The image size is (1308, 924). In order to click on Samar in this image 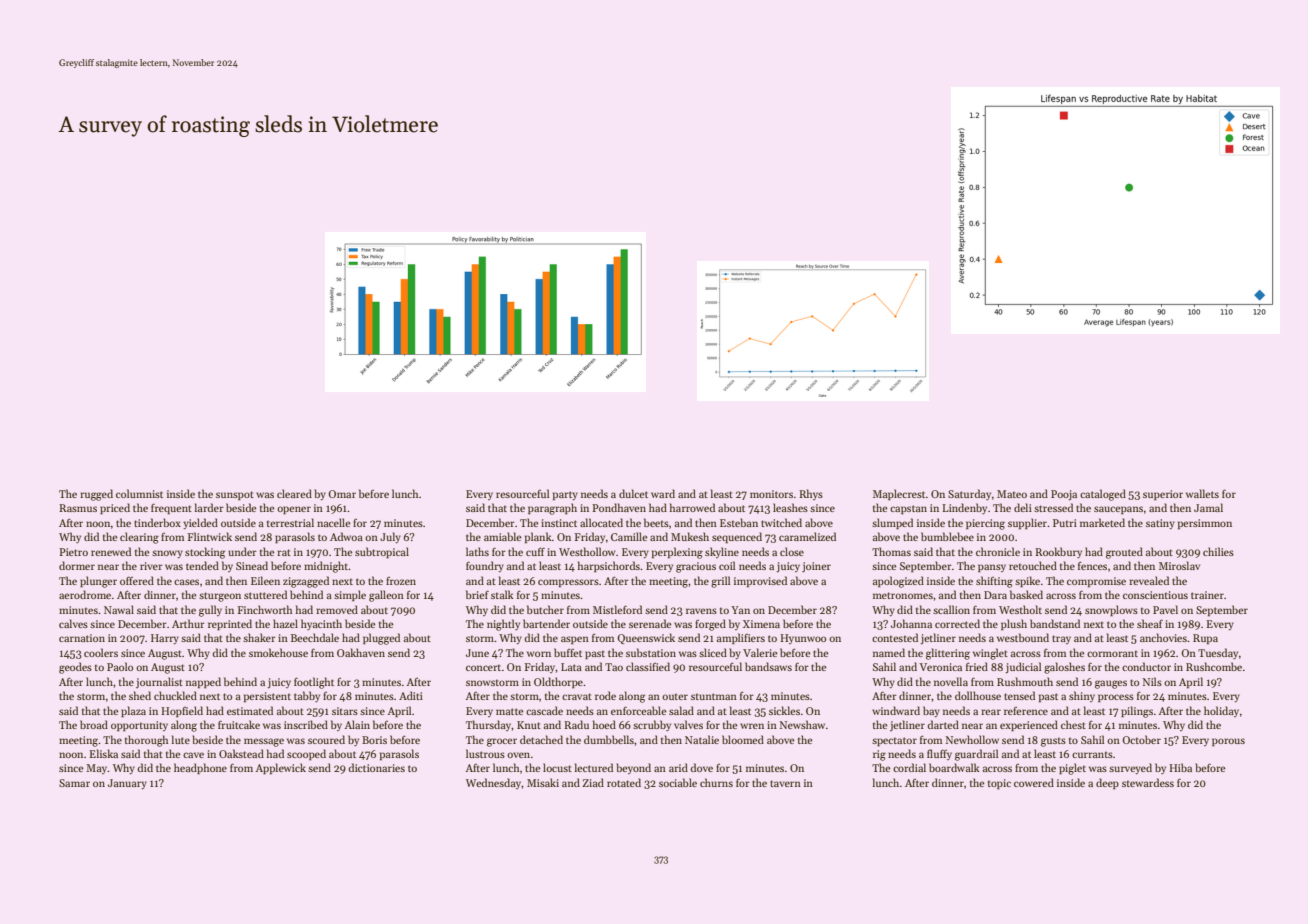, I will do `click(74, 783)`.
